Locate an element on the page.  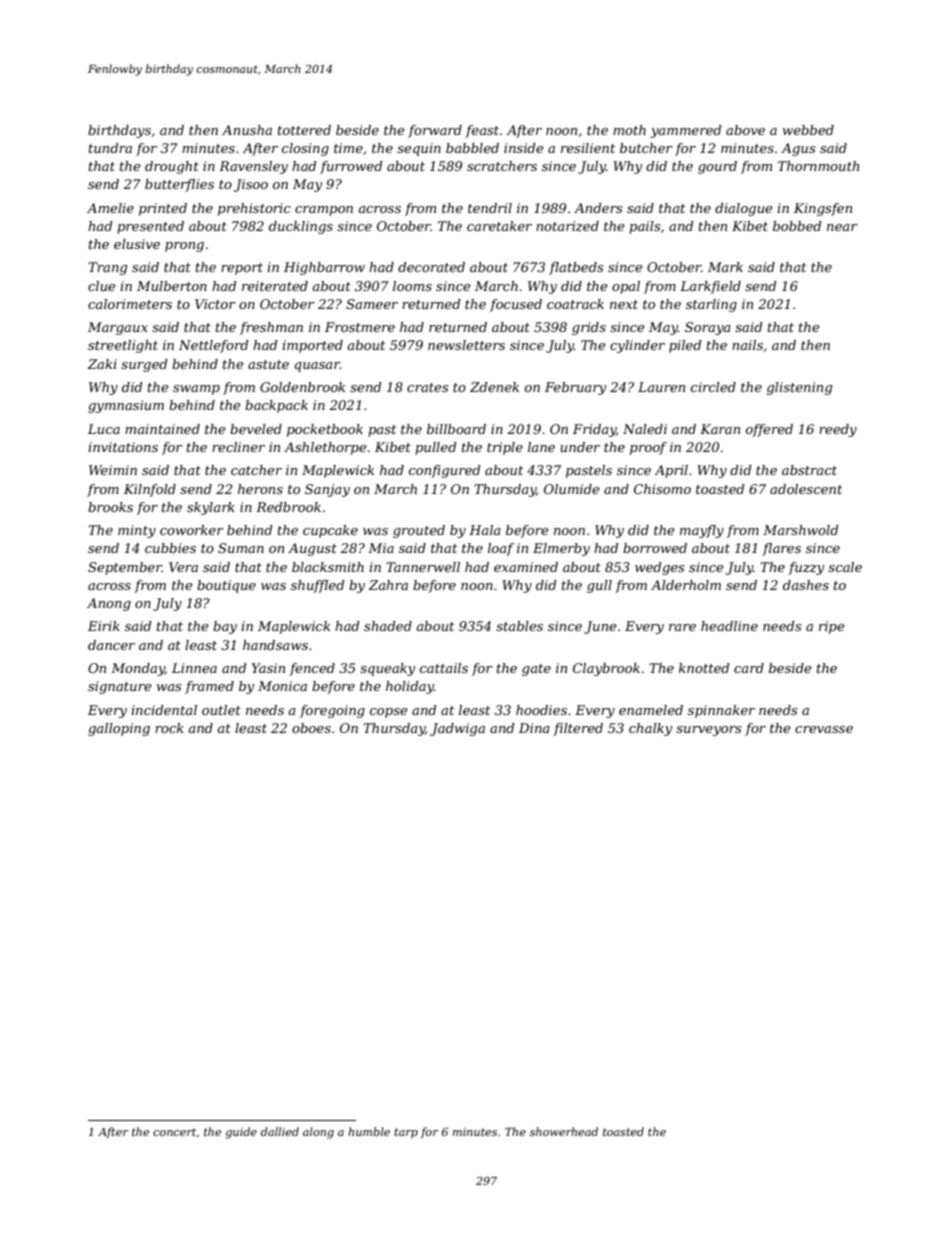
streetlight is located at coordinates (123, 346).
